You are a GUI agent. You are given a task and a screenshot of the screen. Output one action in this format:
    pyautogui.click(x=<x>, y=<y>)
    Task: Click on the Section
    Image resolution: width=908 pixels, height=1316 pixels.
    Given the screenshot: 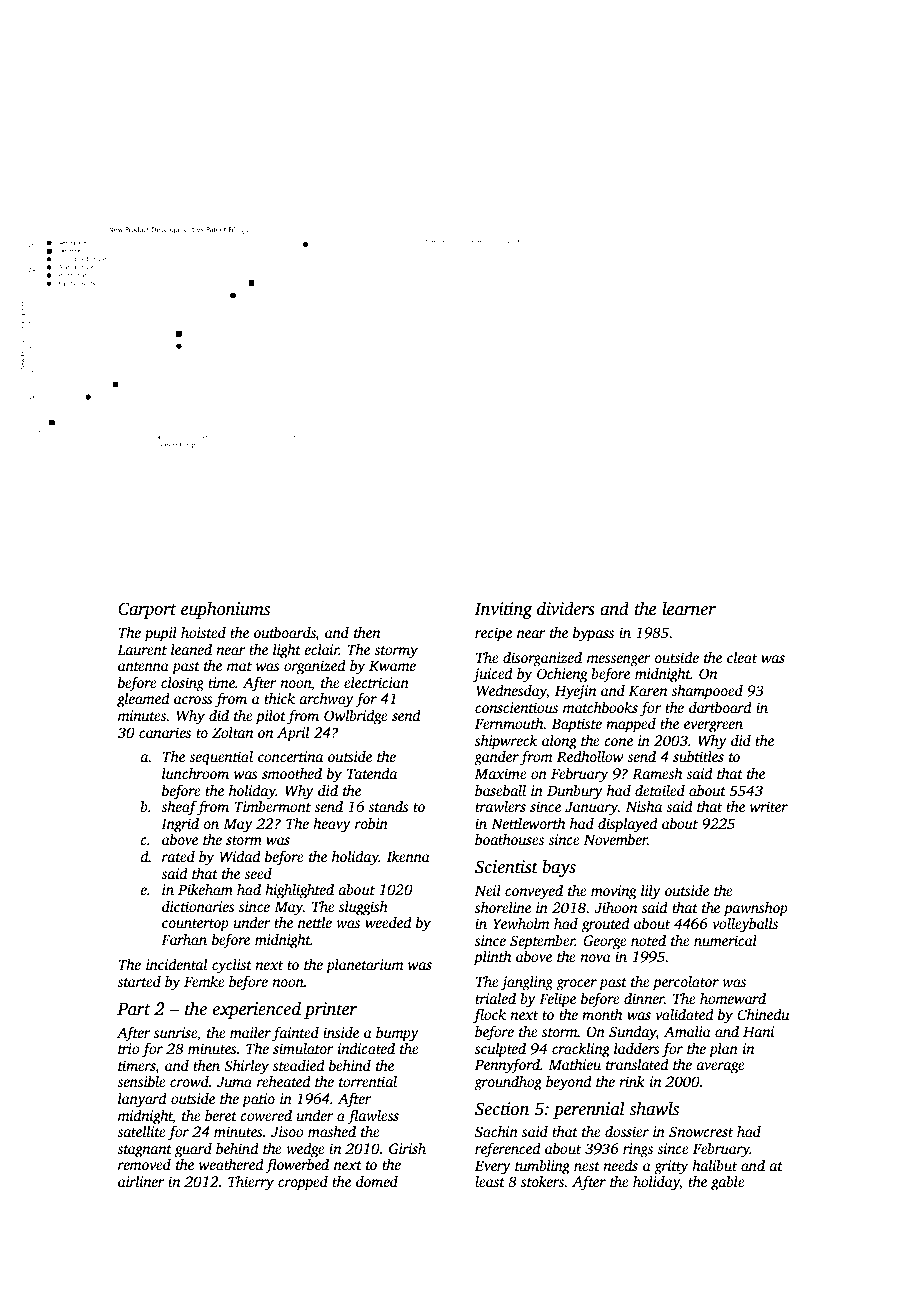 What is the action you would take?
    pyautogui.click(x=502, y=1109)
